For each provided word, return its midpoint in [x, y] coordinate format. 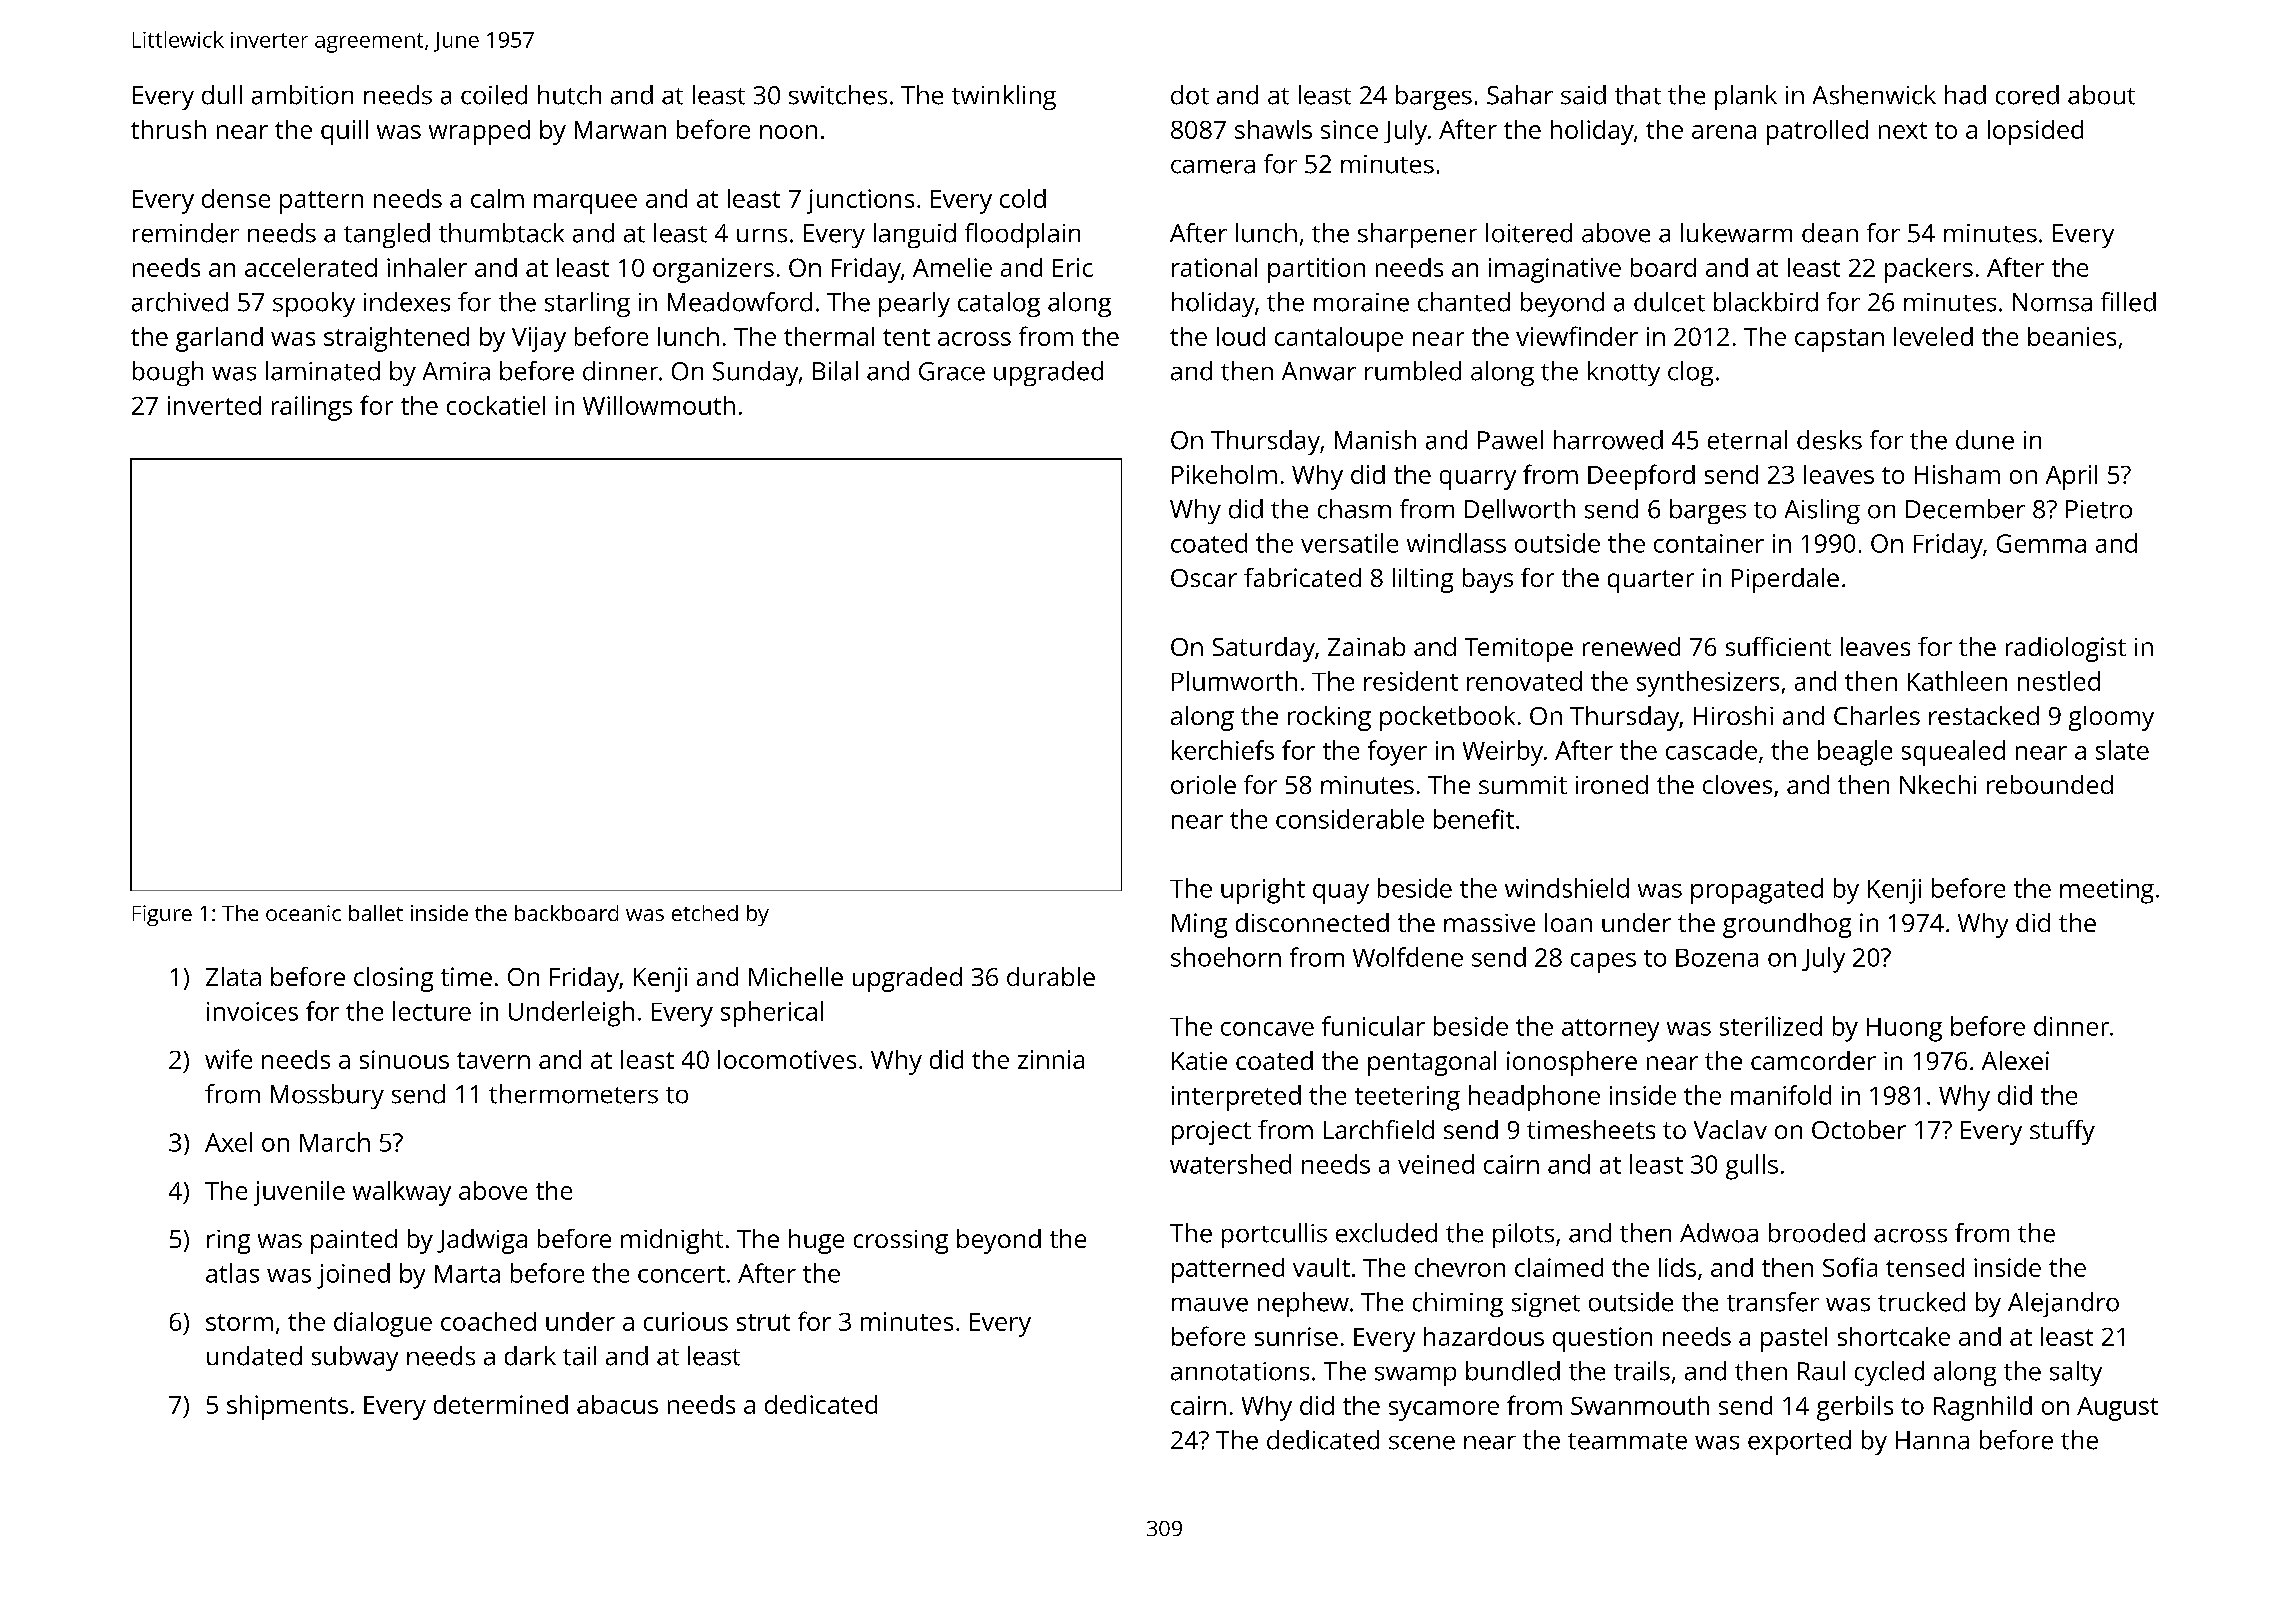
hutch [569, 95]
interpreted [1236, 1098]
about [2101, 95]
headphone [1534, 1098]
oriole [1203, 784]
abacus [617, 1404]
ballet [376, 913]
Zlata [233, 976]
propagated [1757, 891]
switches [838, 95]
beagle [1855, 753]
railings [312, 408]
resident [1411, 681]
